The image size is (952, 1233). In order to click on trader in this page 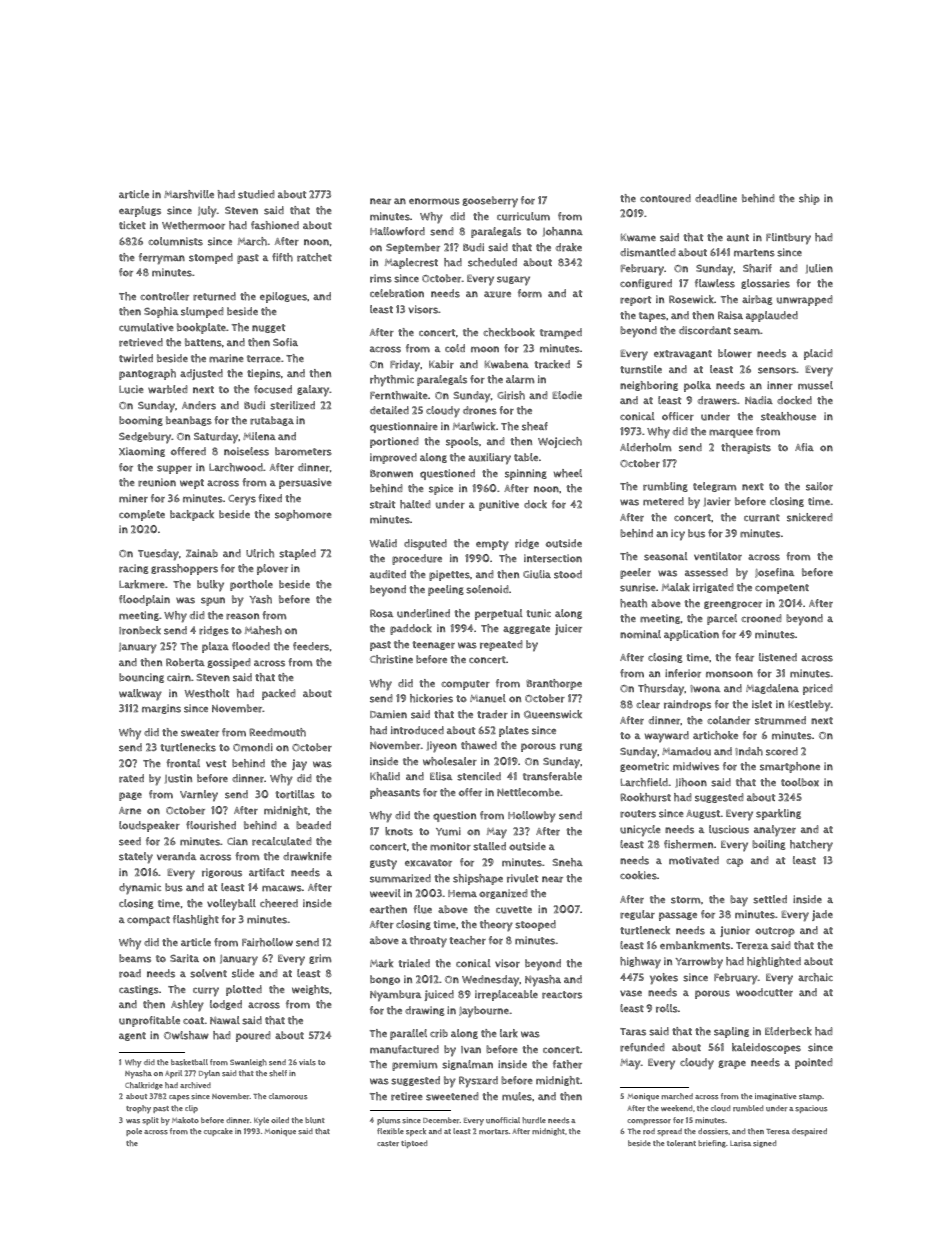, I will do `click(492, 714)`.
